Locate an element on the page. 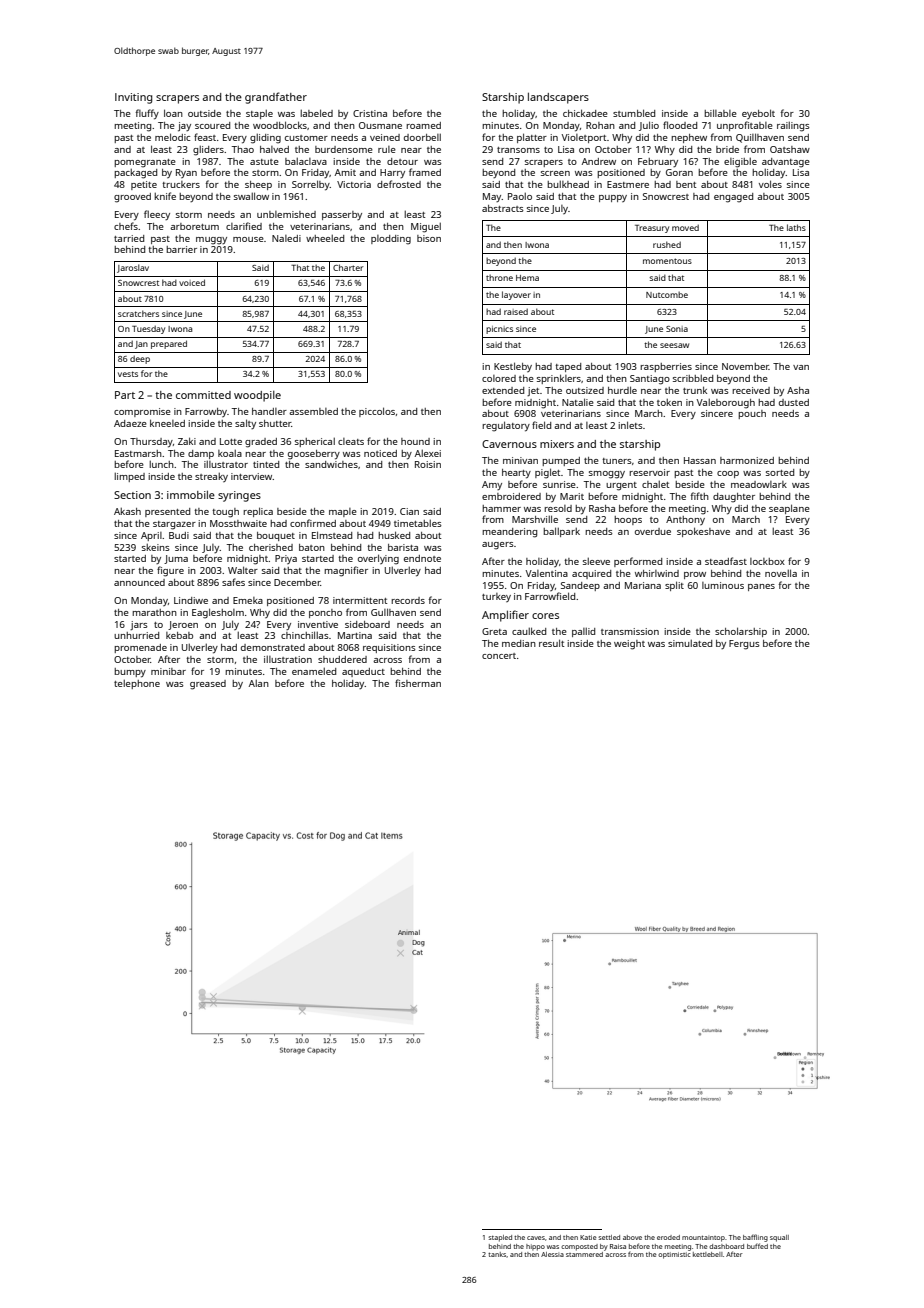 This image has width=924, height=1308. Alan is located at coordinates (259, 683).
